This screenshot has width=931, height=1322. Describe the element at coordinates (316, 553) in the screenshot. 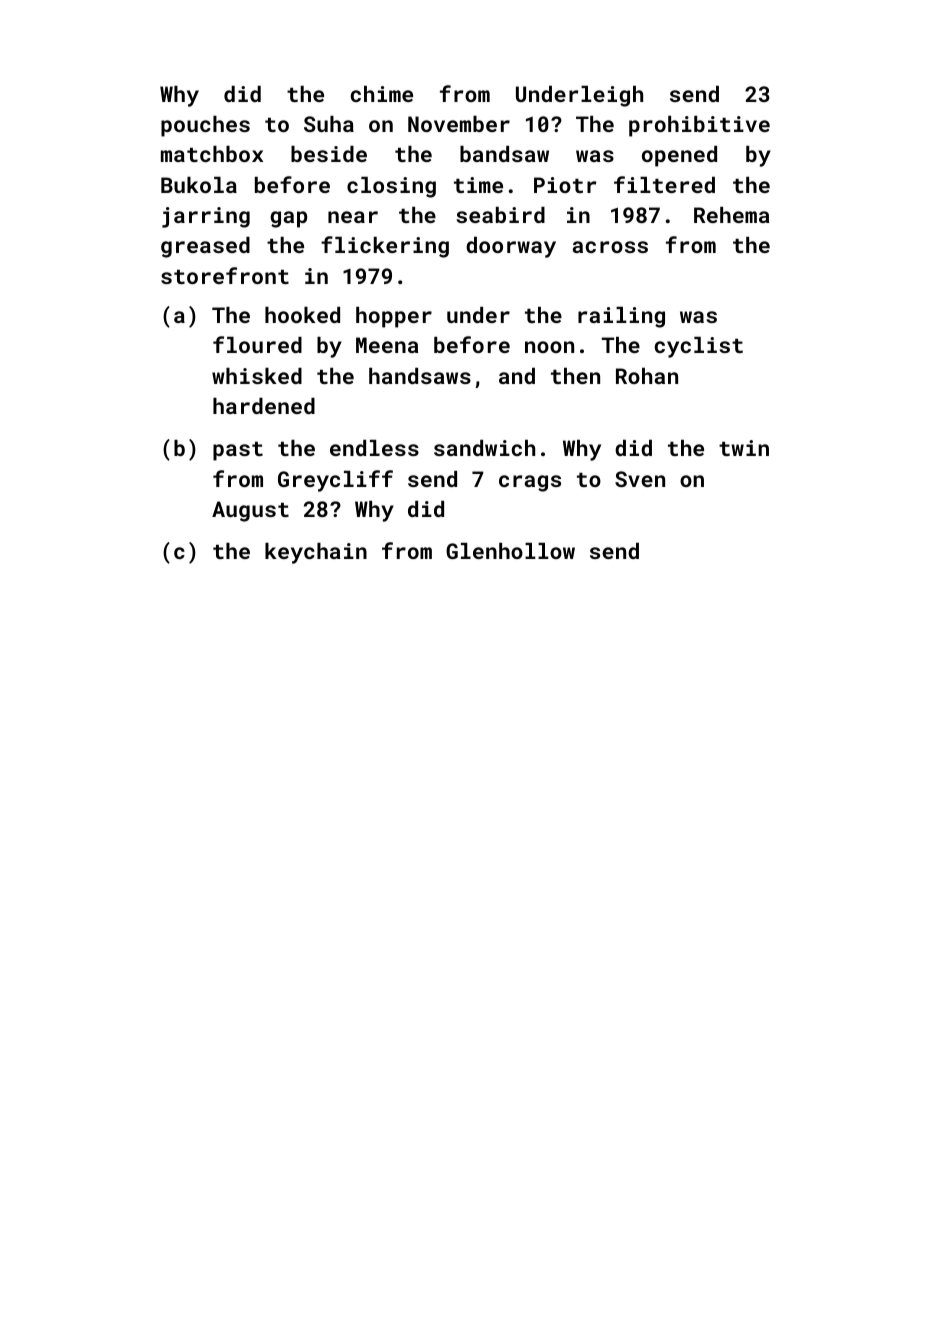

I see `keychain` at that location.
